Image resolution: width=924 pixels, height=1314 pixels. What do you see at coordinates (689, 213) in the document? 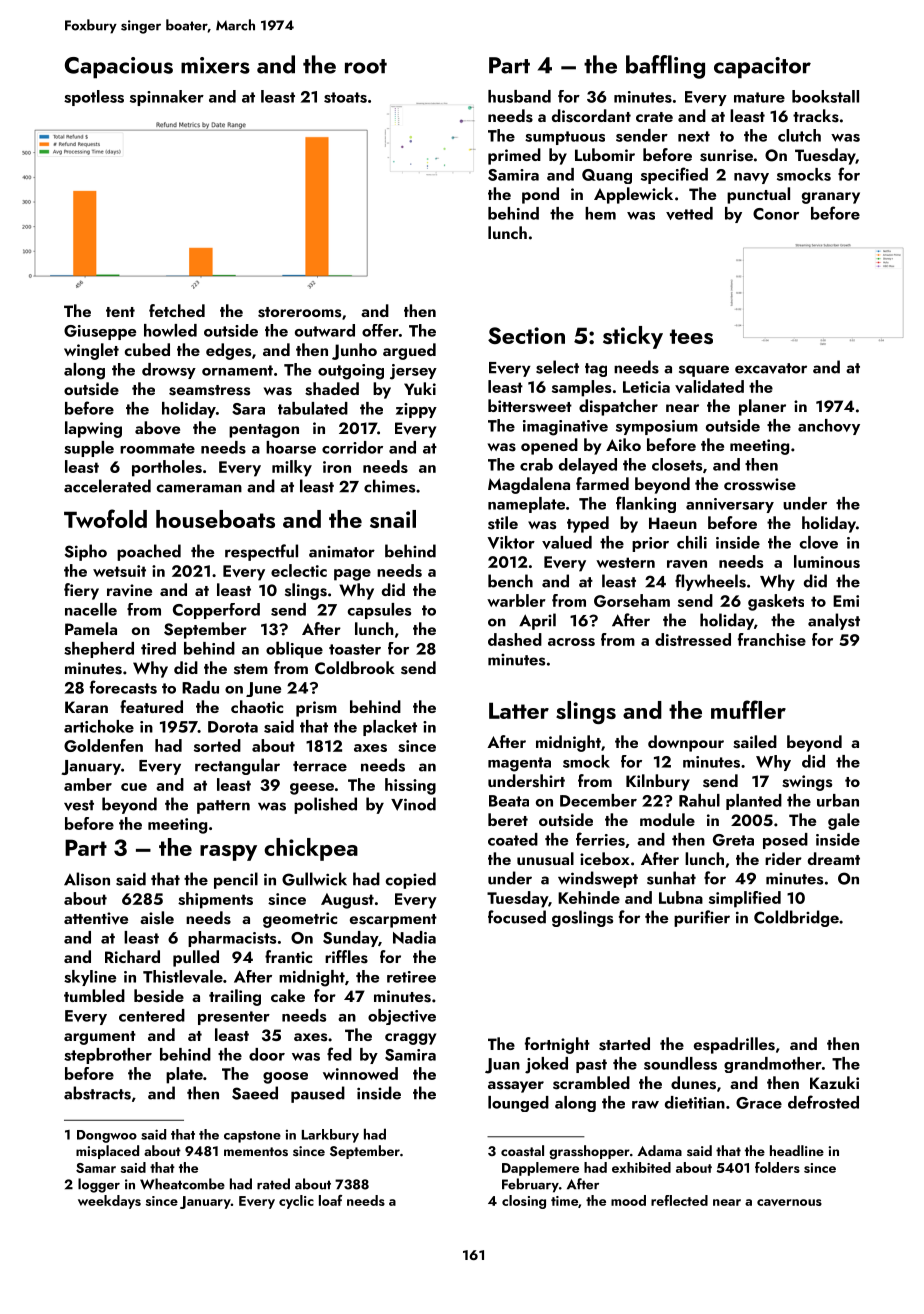
I see `vetted` at bounding box center [689, 213].
